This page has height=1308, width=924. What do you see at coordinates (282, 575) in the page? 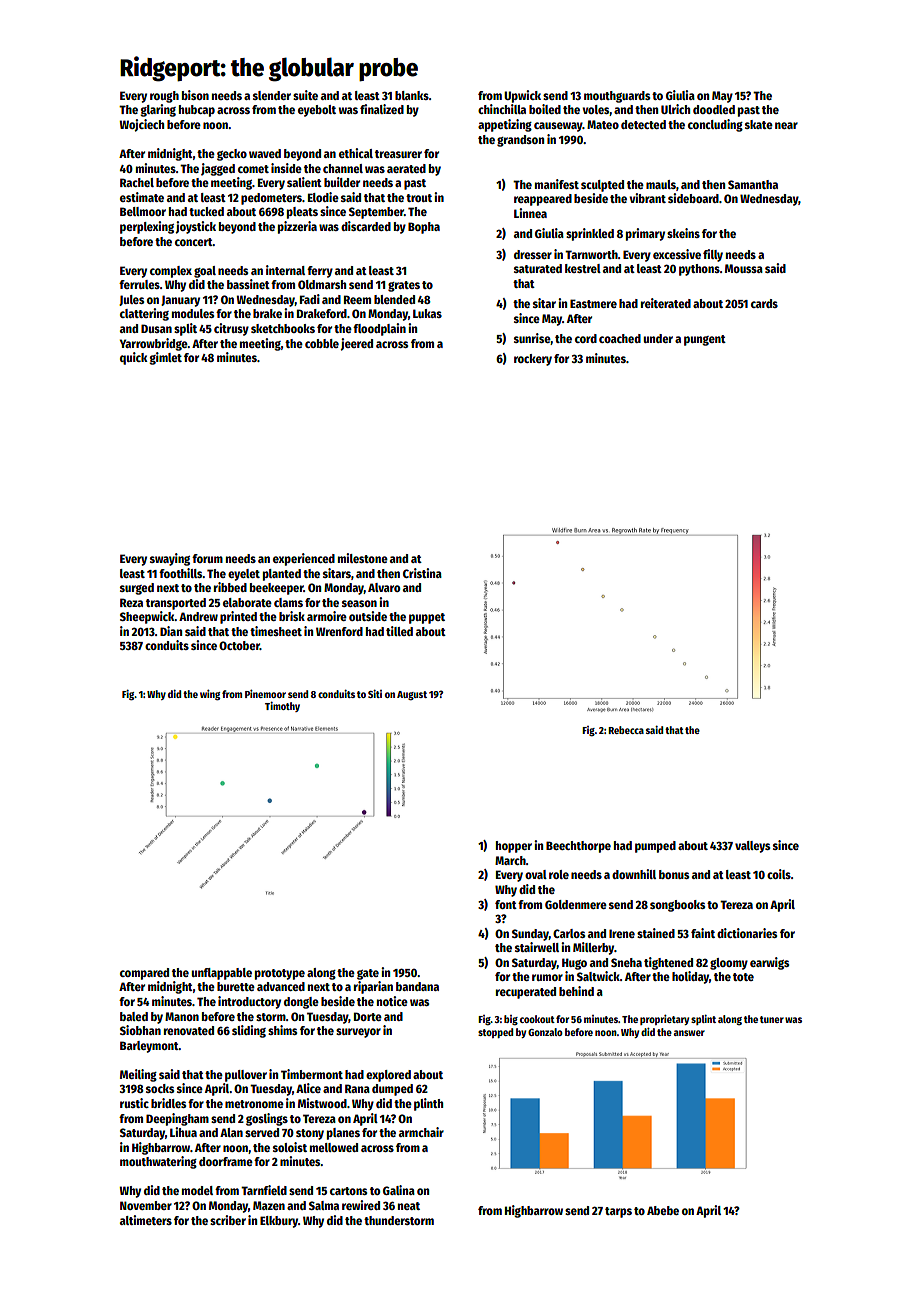
I see `planted` at bounding box center [282, 575].
